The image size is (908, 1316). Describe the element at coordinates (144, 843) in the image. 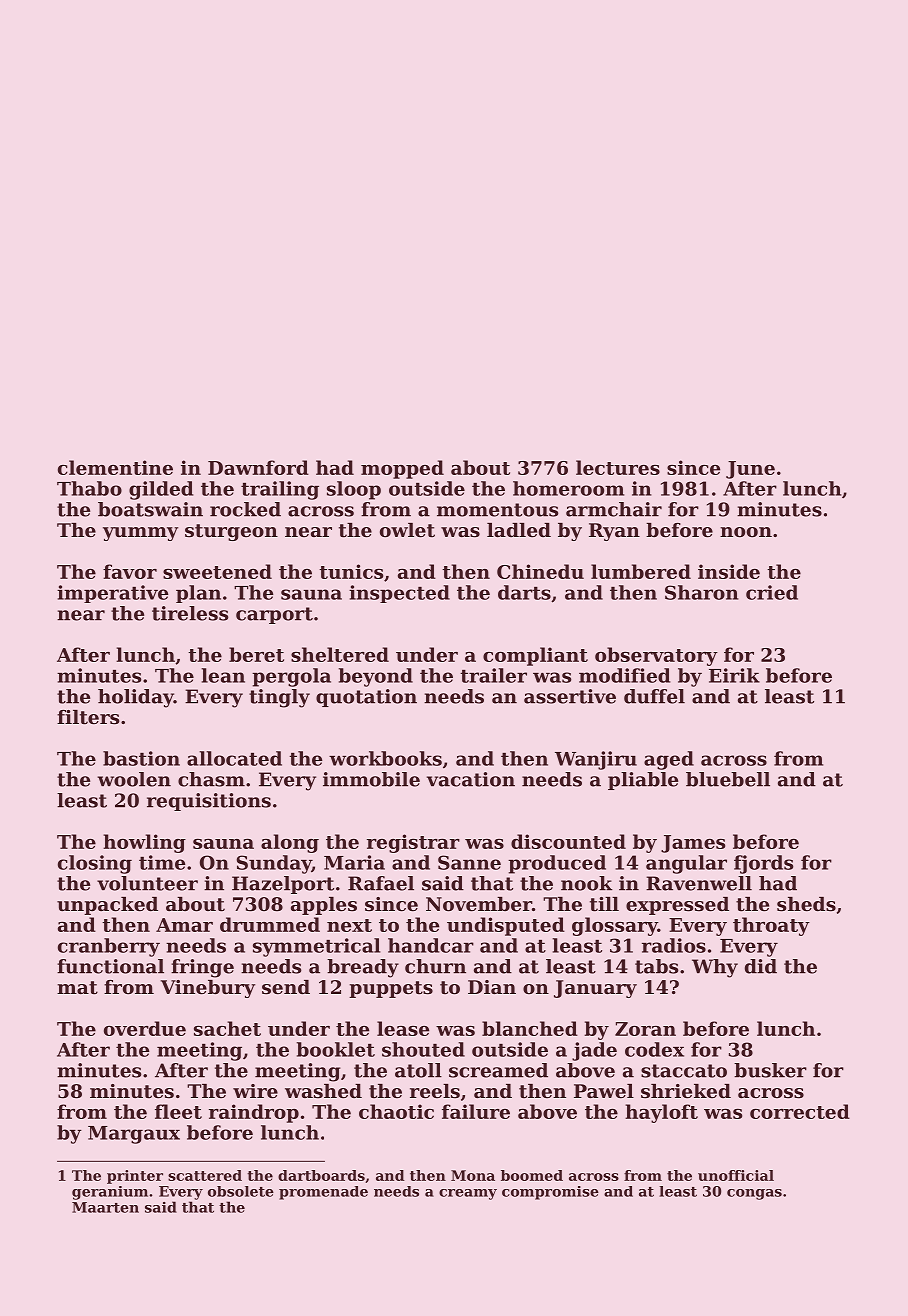

I see `howling` at that location.
